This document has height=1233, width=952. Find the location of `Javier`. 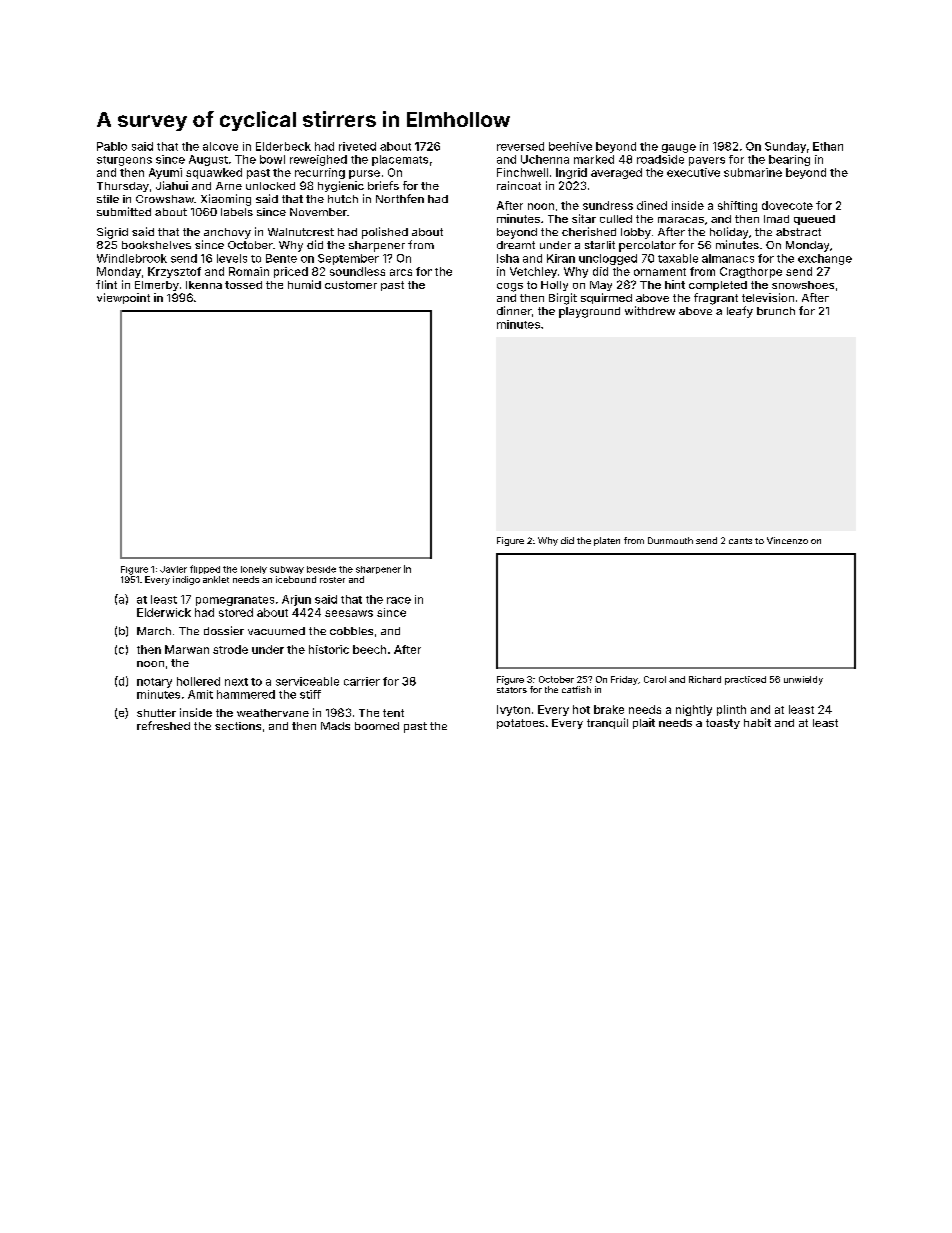

Javier is located at coordinates (173, 569).
